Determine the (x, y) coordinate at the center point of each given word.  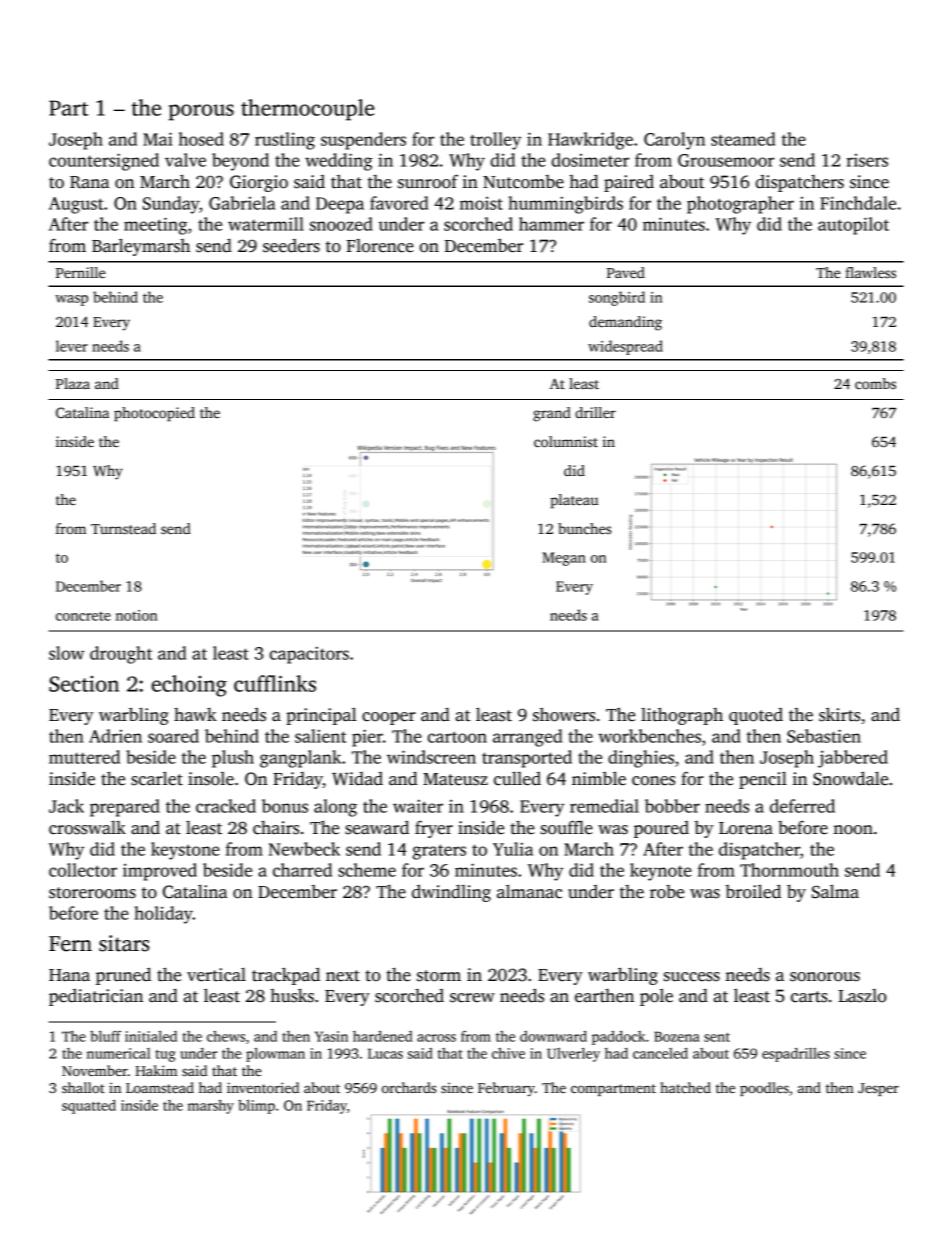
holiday (163, 915)
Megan (564, 559)
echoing (189, 686)
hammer (551, 224)
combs (875, 383)
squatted (89, 1107)
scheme (367, 870)
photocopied (154, 414)
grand (552, 414)
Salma (835, 891)
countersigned (104, 162)
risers (867, 160)
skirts (839, 714)
